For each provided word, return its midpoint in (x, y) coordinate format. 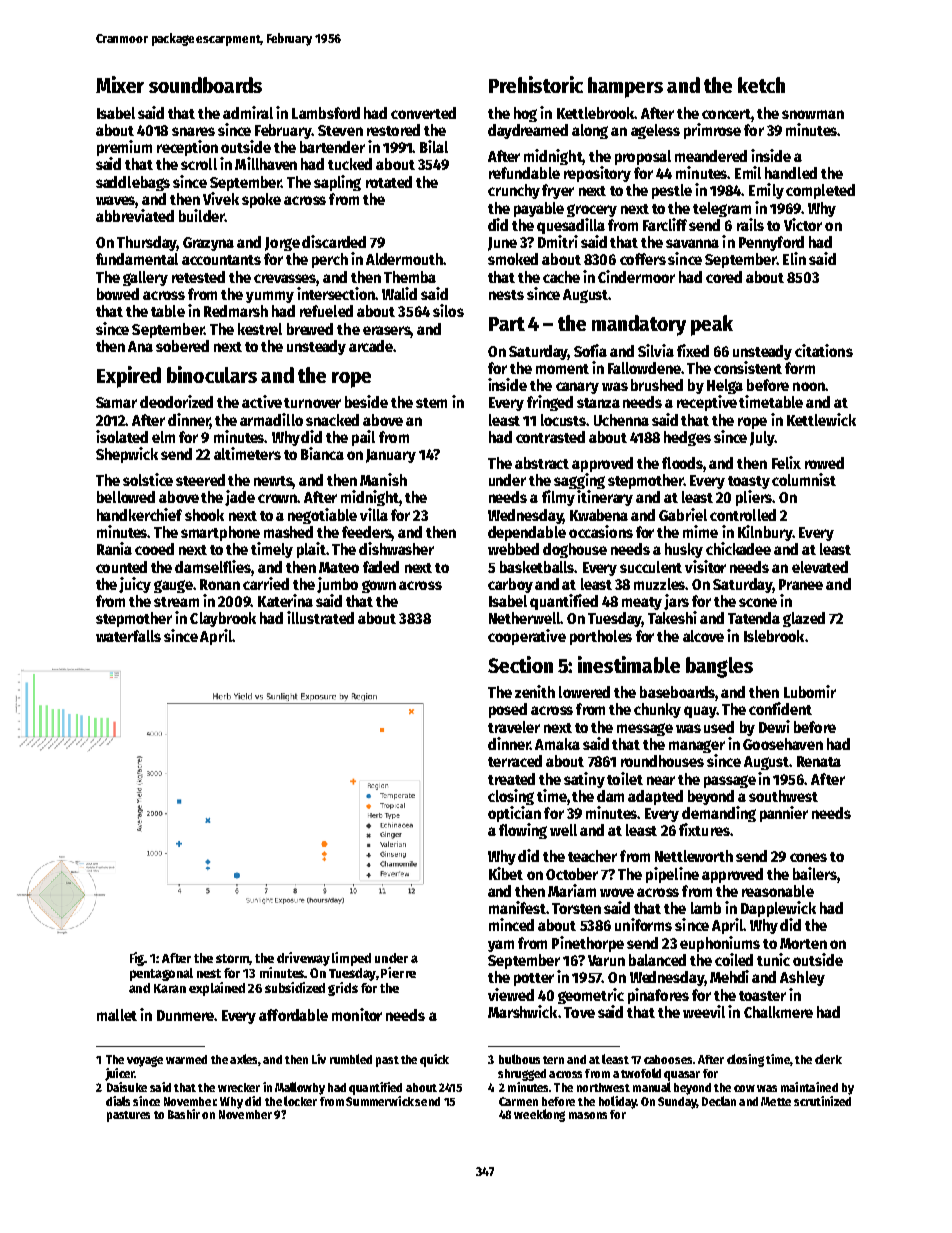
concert (726, 114)
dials (118, 1101)
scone (758, 602)
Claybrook (223, 619)
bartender (332, 147)
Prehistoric (536, 84)
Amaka (557, 744)
